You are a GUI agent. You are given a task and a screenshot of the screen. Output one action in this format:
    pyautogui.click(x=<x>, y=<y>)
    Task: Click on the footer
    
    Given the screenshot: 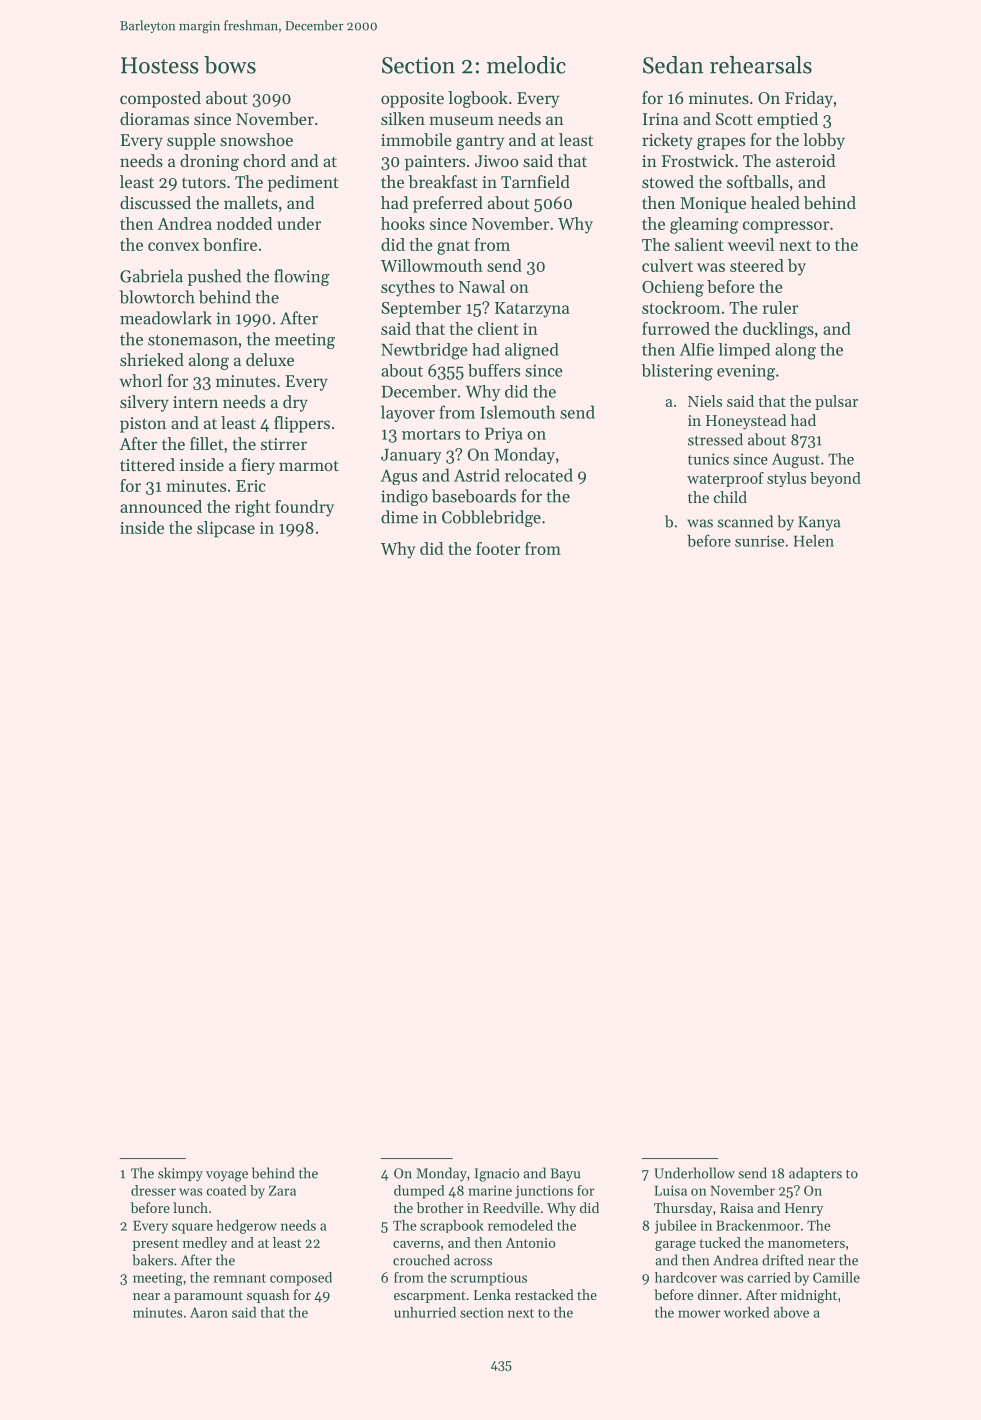 What is the action you would take?
    pyautogui.click(x=498, y=548)
